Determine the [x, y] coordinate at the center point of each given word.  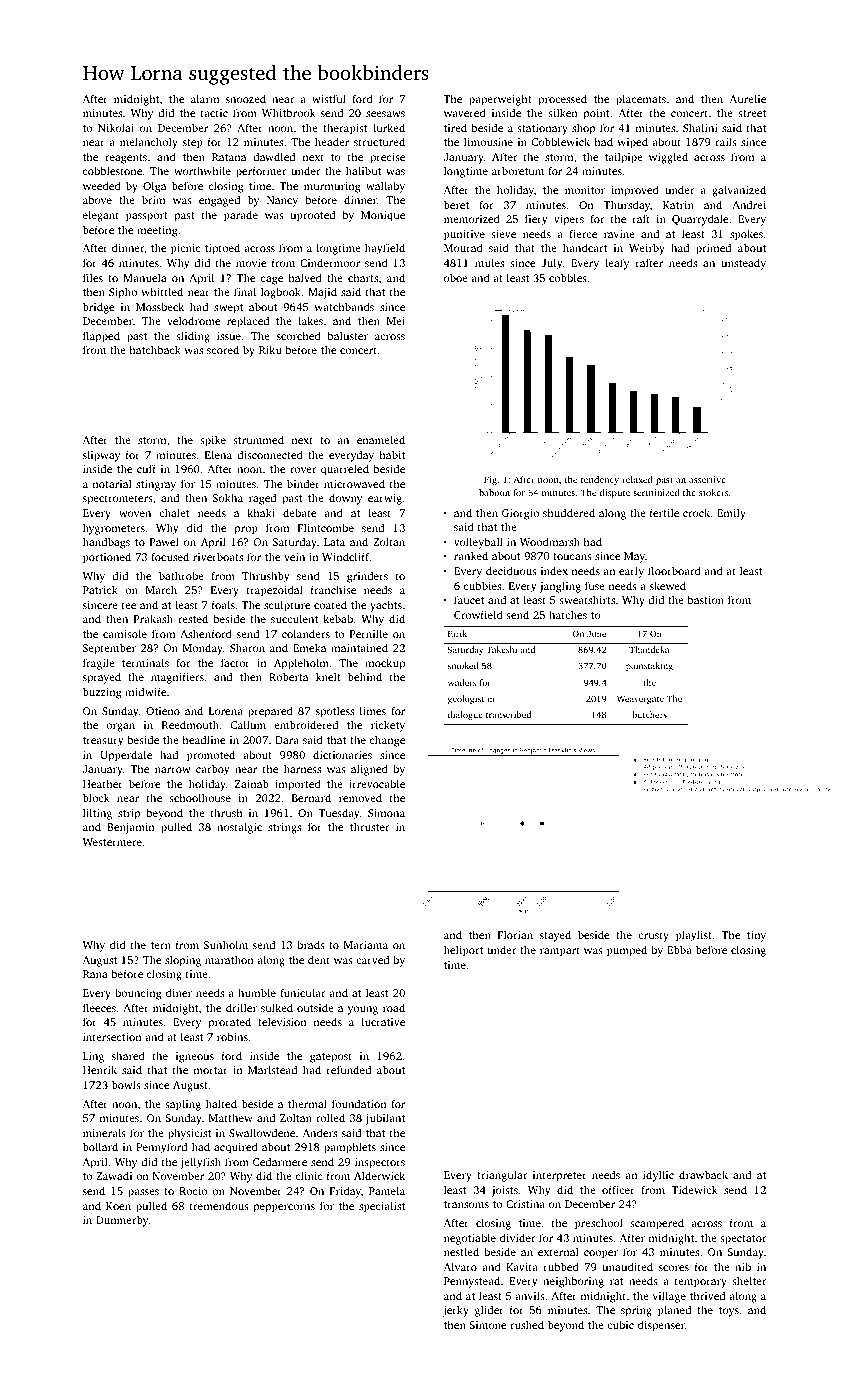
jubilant [385, 1119]
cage [272, 280]
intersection [112, 1037]
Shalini [700, 127]
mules [489, 262]
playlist [694, 936]
